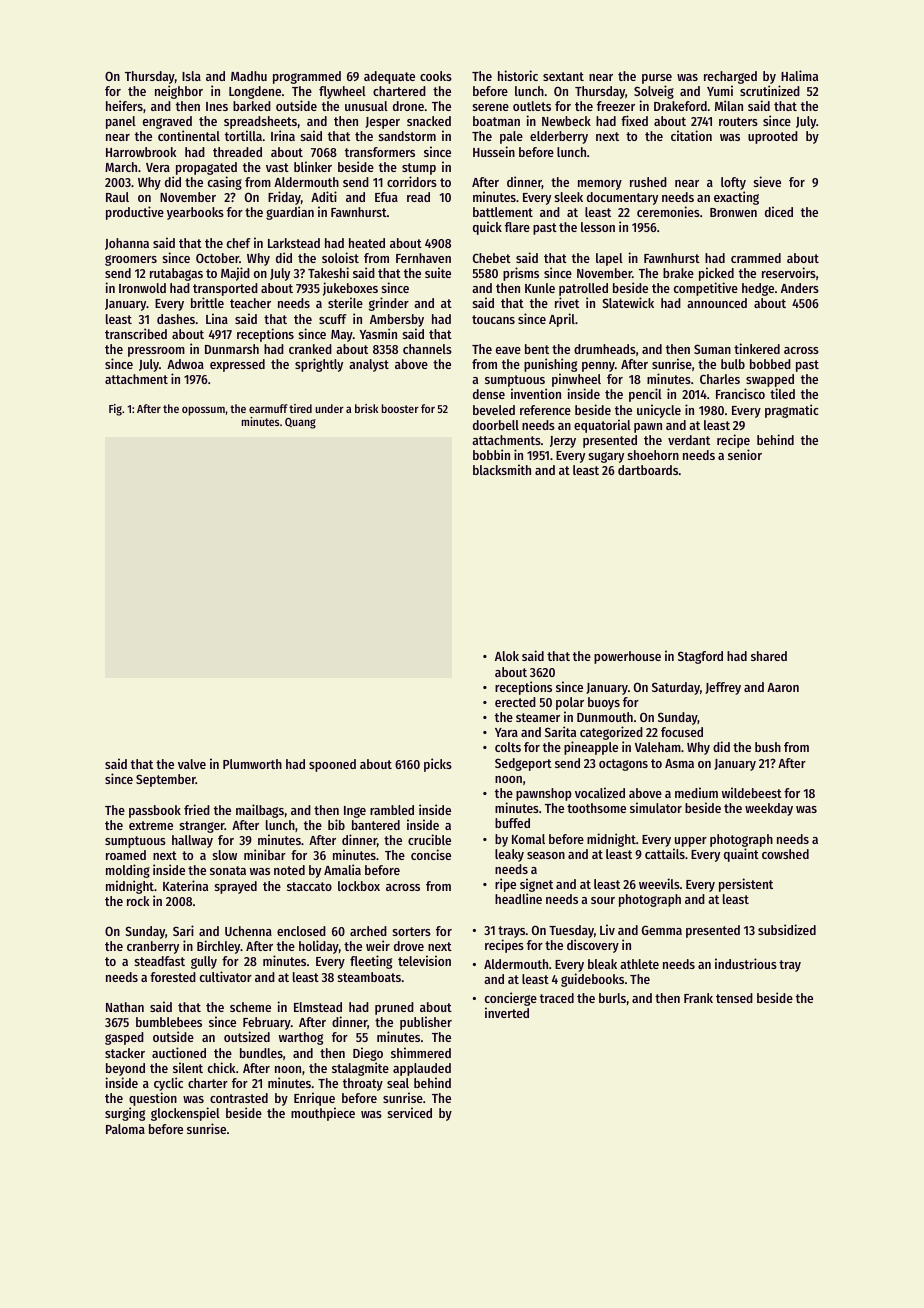  Describe the element at coordinates (386, 197) in the image. I see `Efua` at that location.
